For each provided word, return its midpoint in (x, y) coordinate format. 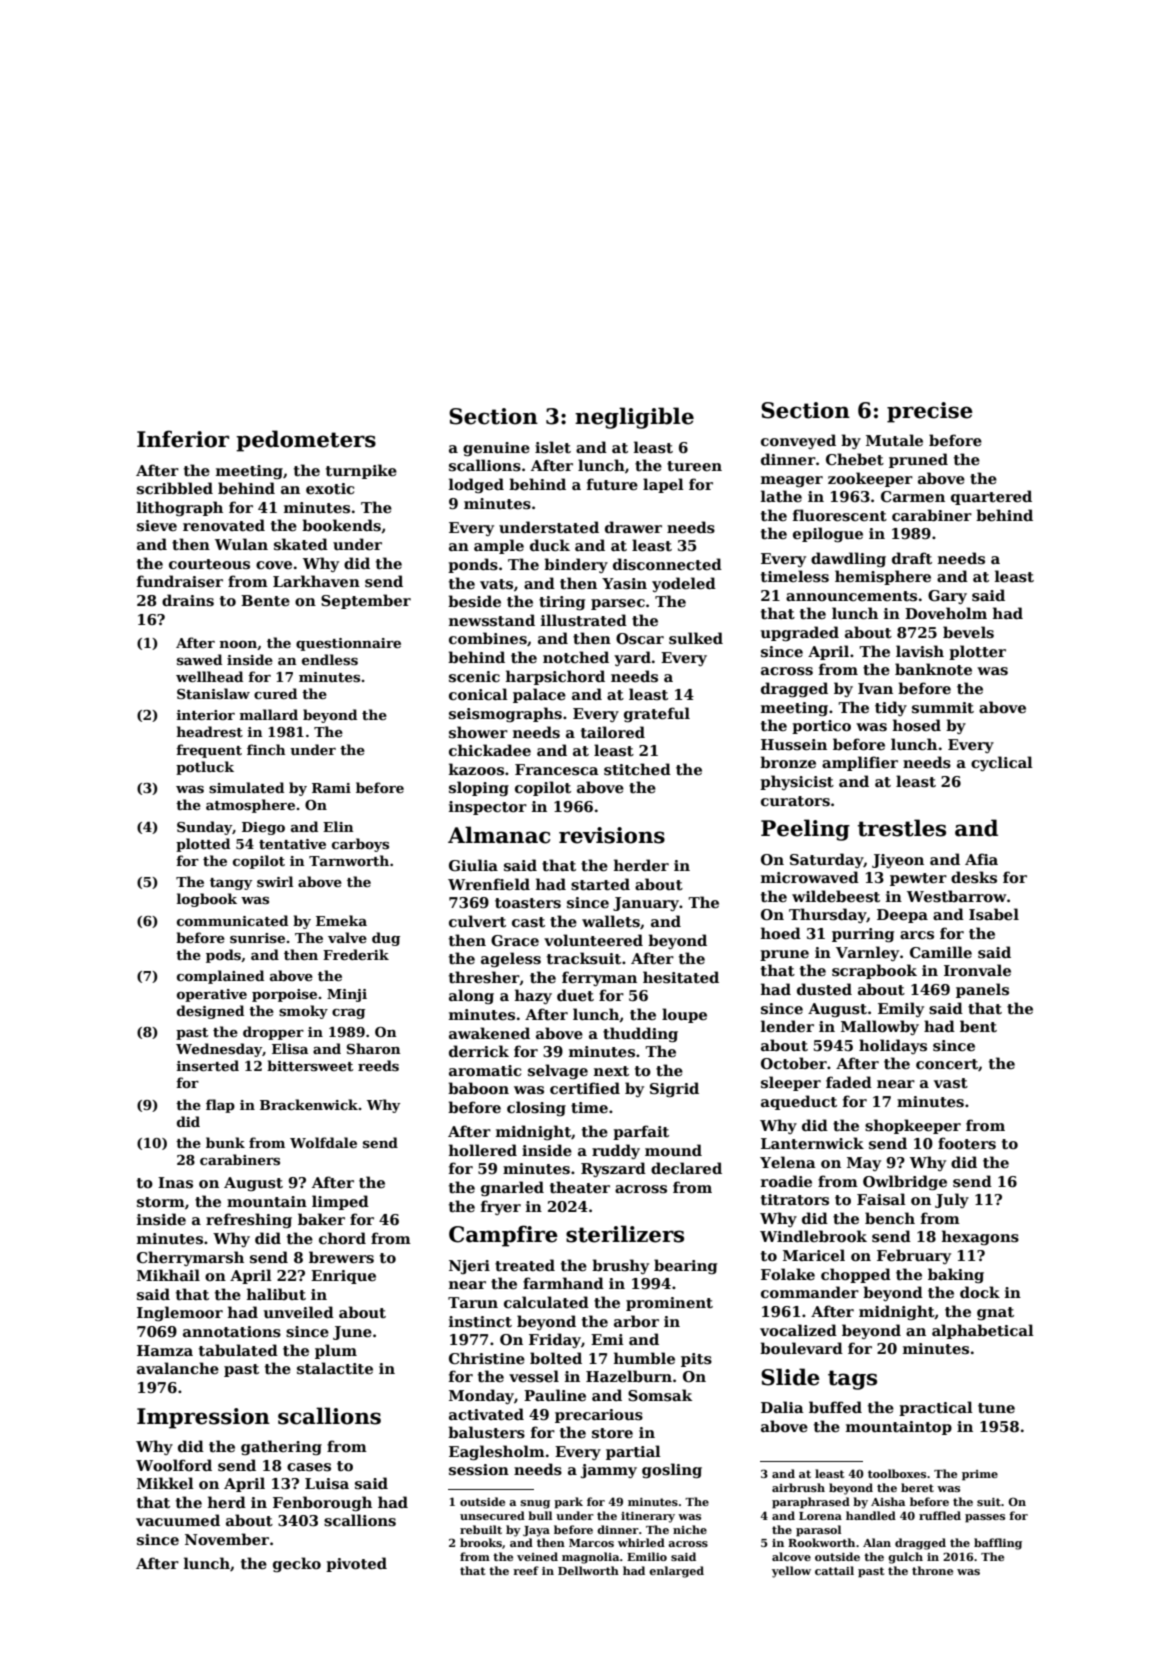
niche (690, 1529)
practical (936, 1408)
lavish (920, 651)
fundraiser (180, 581)
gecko (297, 1564)
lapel (663, 485)
